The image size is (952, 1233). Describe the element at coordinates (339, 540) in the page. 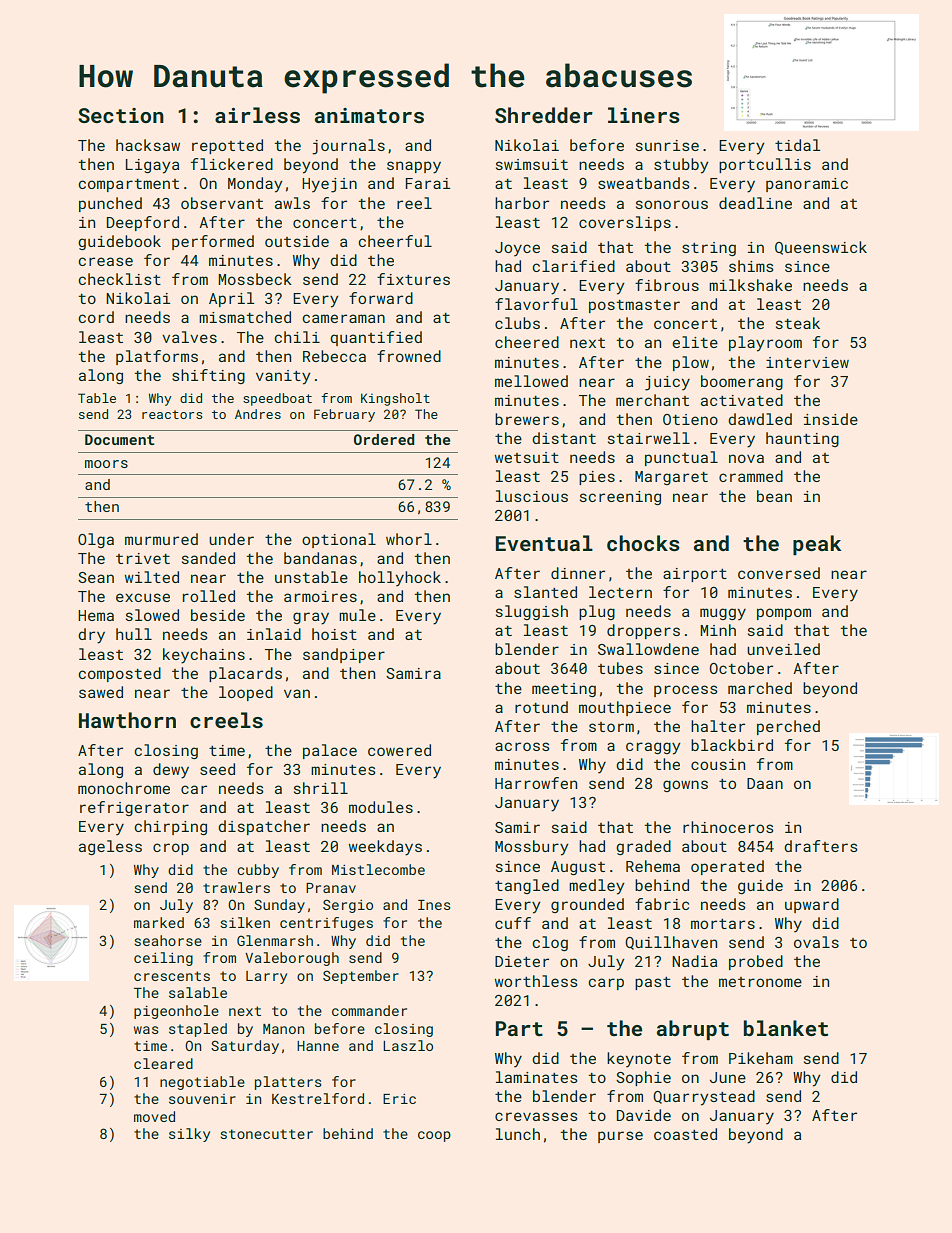

I see `optional` at that location.
